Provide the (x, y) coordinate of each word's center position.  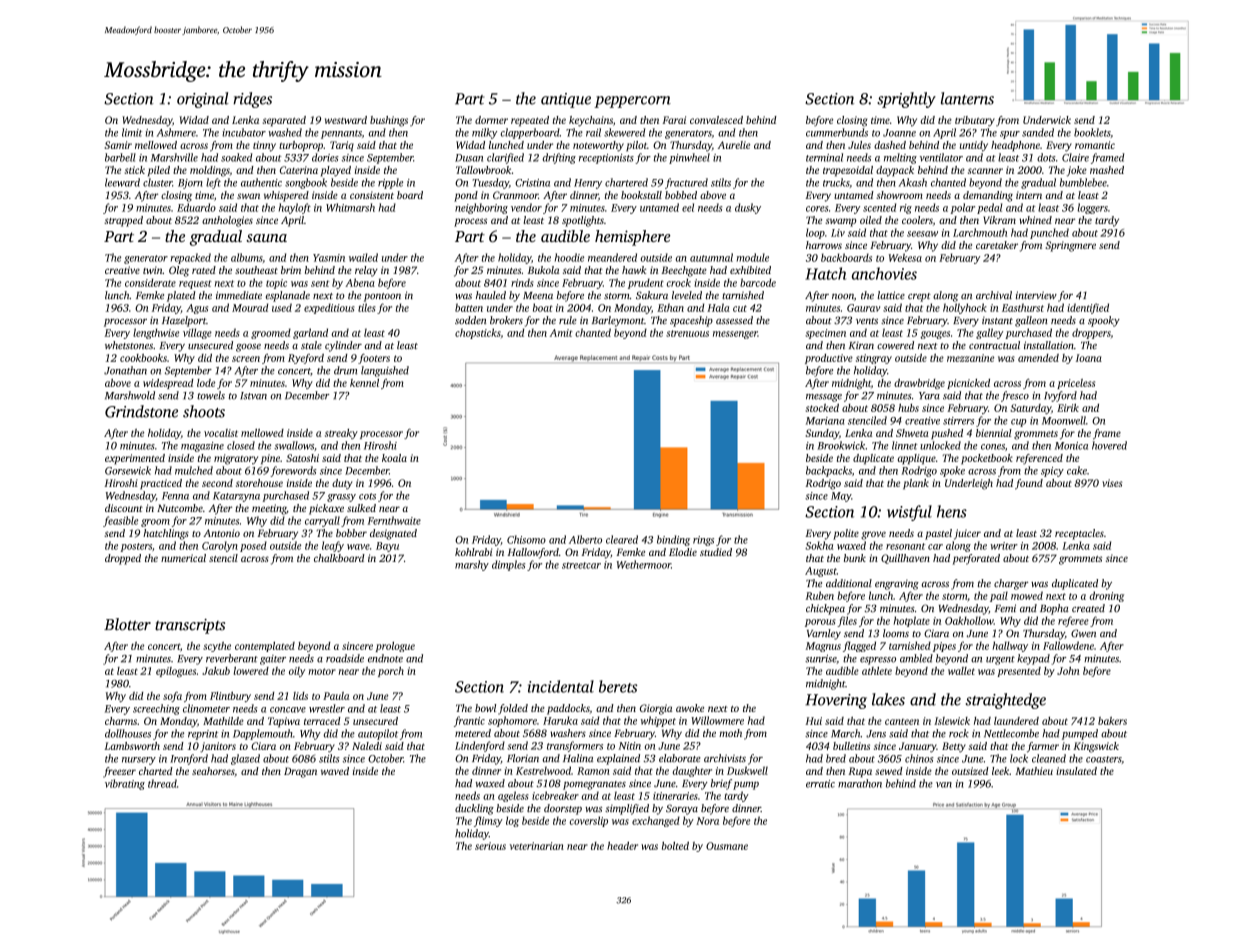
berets (618, 686)
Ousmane (727, 846)
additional (849, 583)
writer (1004, 546)
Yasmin (329, 258)
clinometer (206, 708)
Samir (118, 145)
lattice (891, 295)
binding (673, 540)
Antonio (221, 533)
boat (543, 307)
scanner (985, 171)
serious (490, 846)
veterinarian (537, 846)
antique (566, 100)
